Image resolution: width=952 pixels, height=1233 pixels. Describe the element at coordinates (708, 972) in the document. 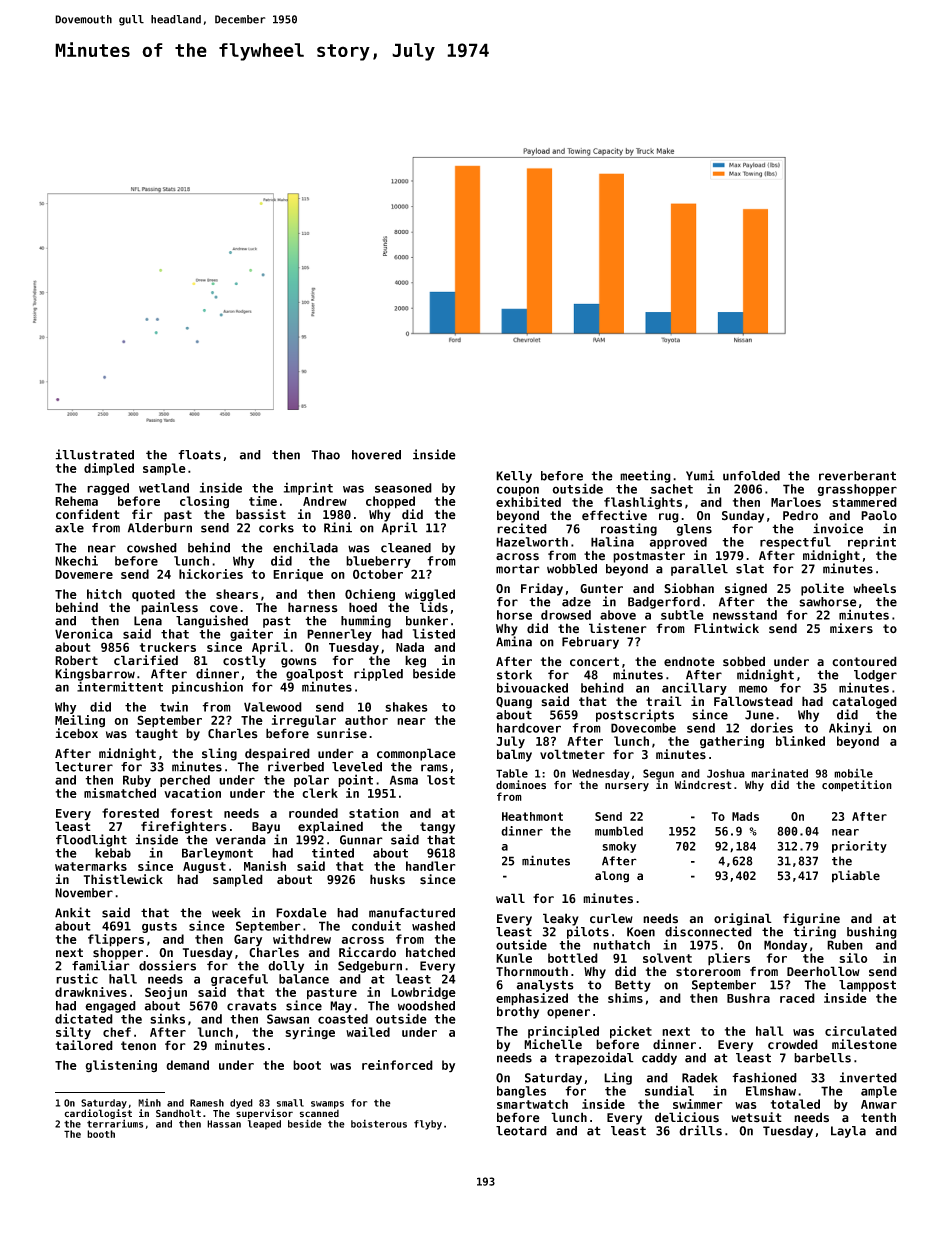

I see `storeroom` at that location.
